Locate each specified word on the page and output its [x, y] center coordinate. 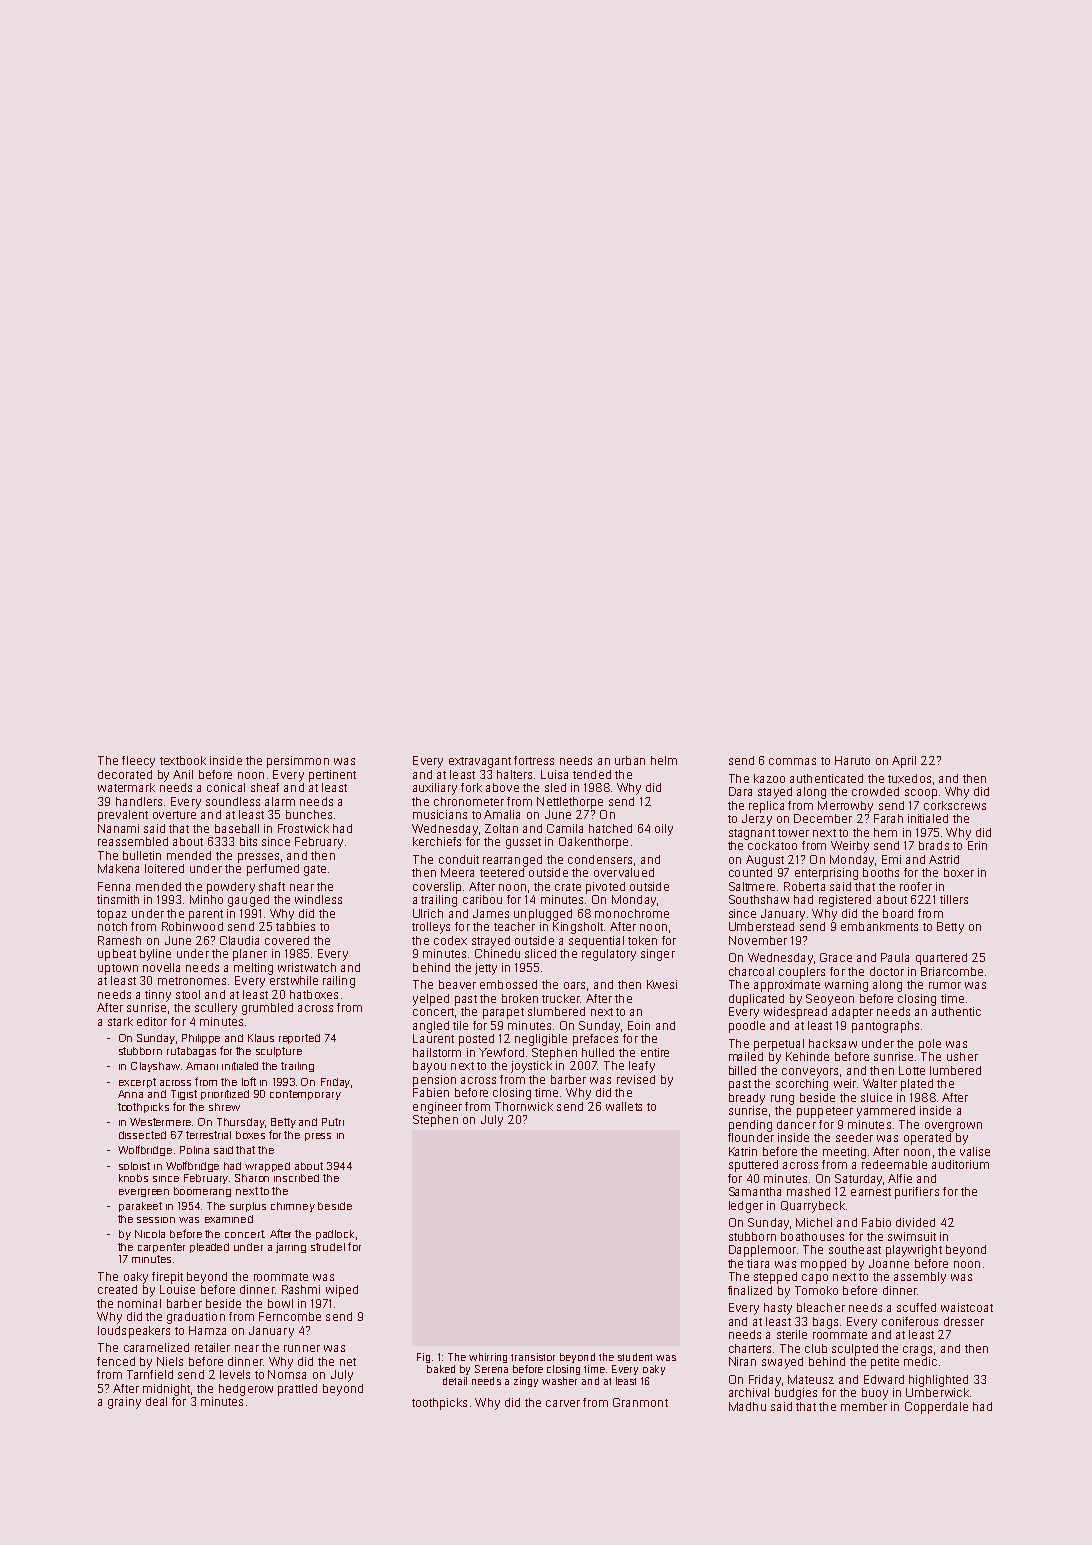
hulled [598, 1052]
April [904, 762]
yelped [431, 1000]
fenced [116, 1361]
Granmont [640, 1402]
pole [930, 1045]
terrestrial [208, 1135]
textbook [183, 760]
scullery [216, 1009]
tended [592, 774]
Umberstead [761, 926]
